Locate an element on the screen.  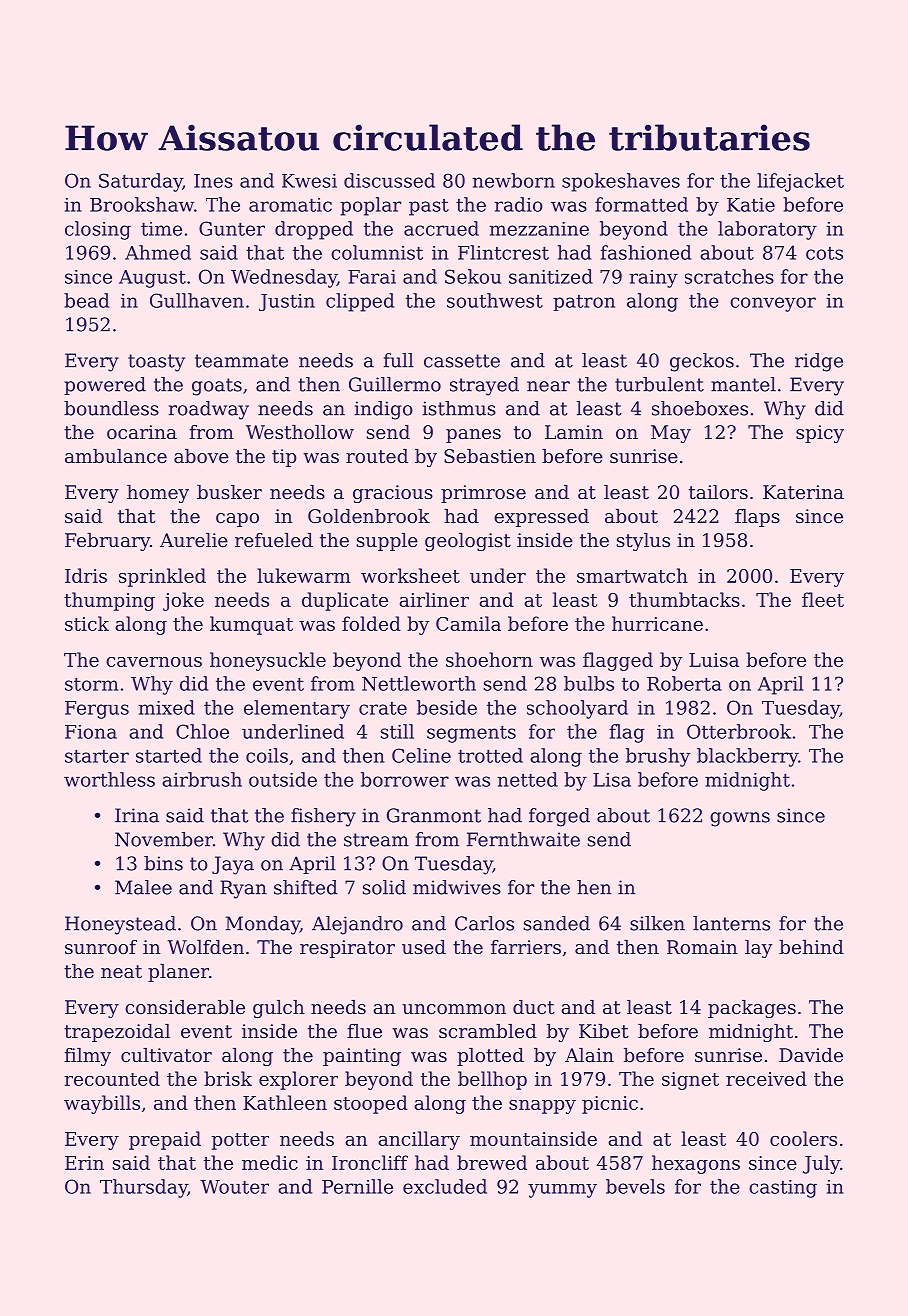
bead is located at coordinates (86, 300).
